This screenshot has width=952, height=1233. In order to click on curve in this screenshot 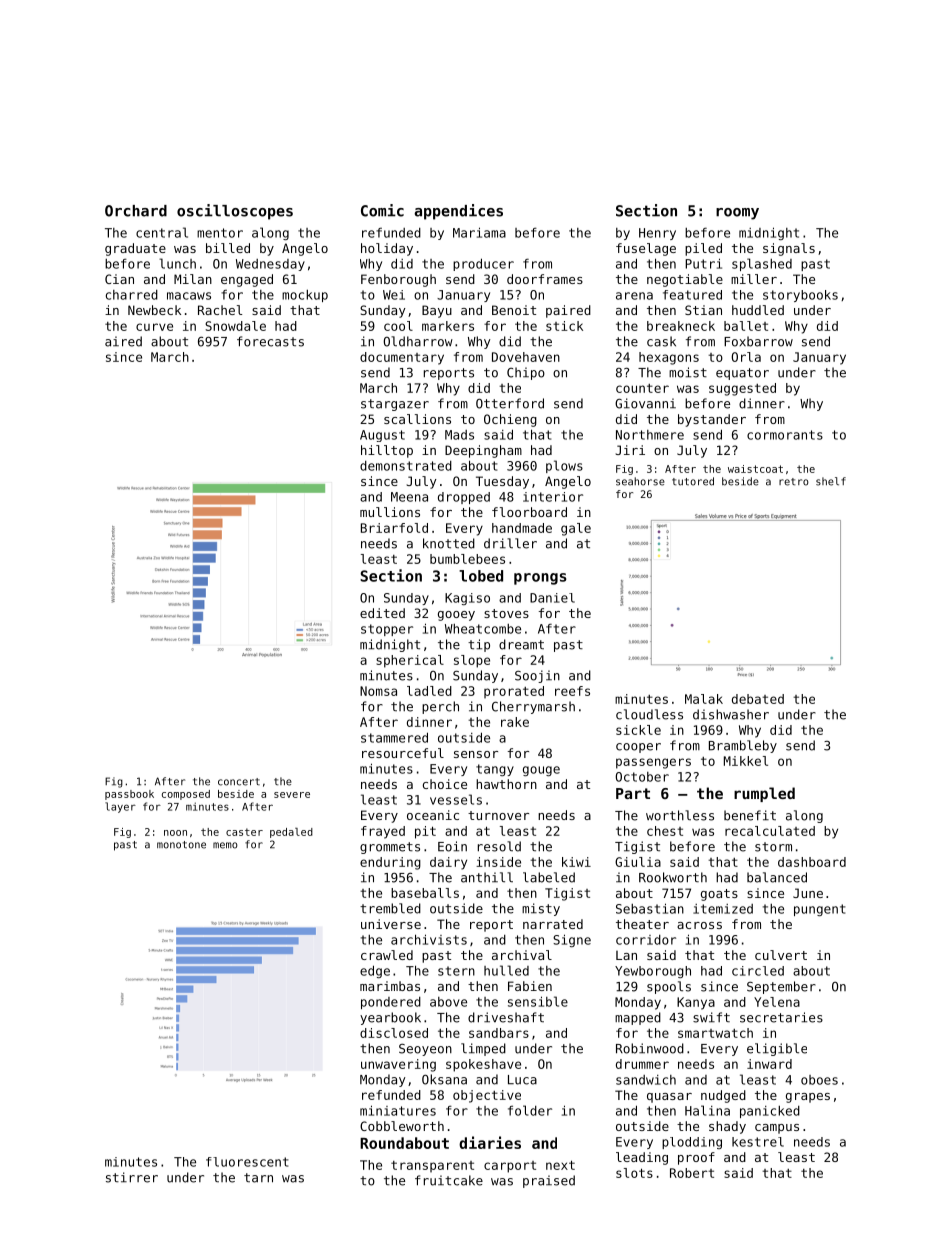, I will do `click(154, 327)`.
